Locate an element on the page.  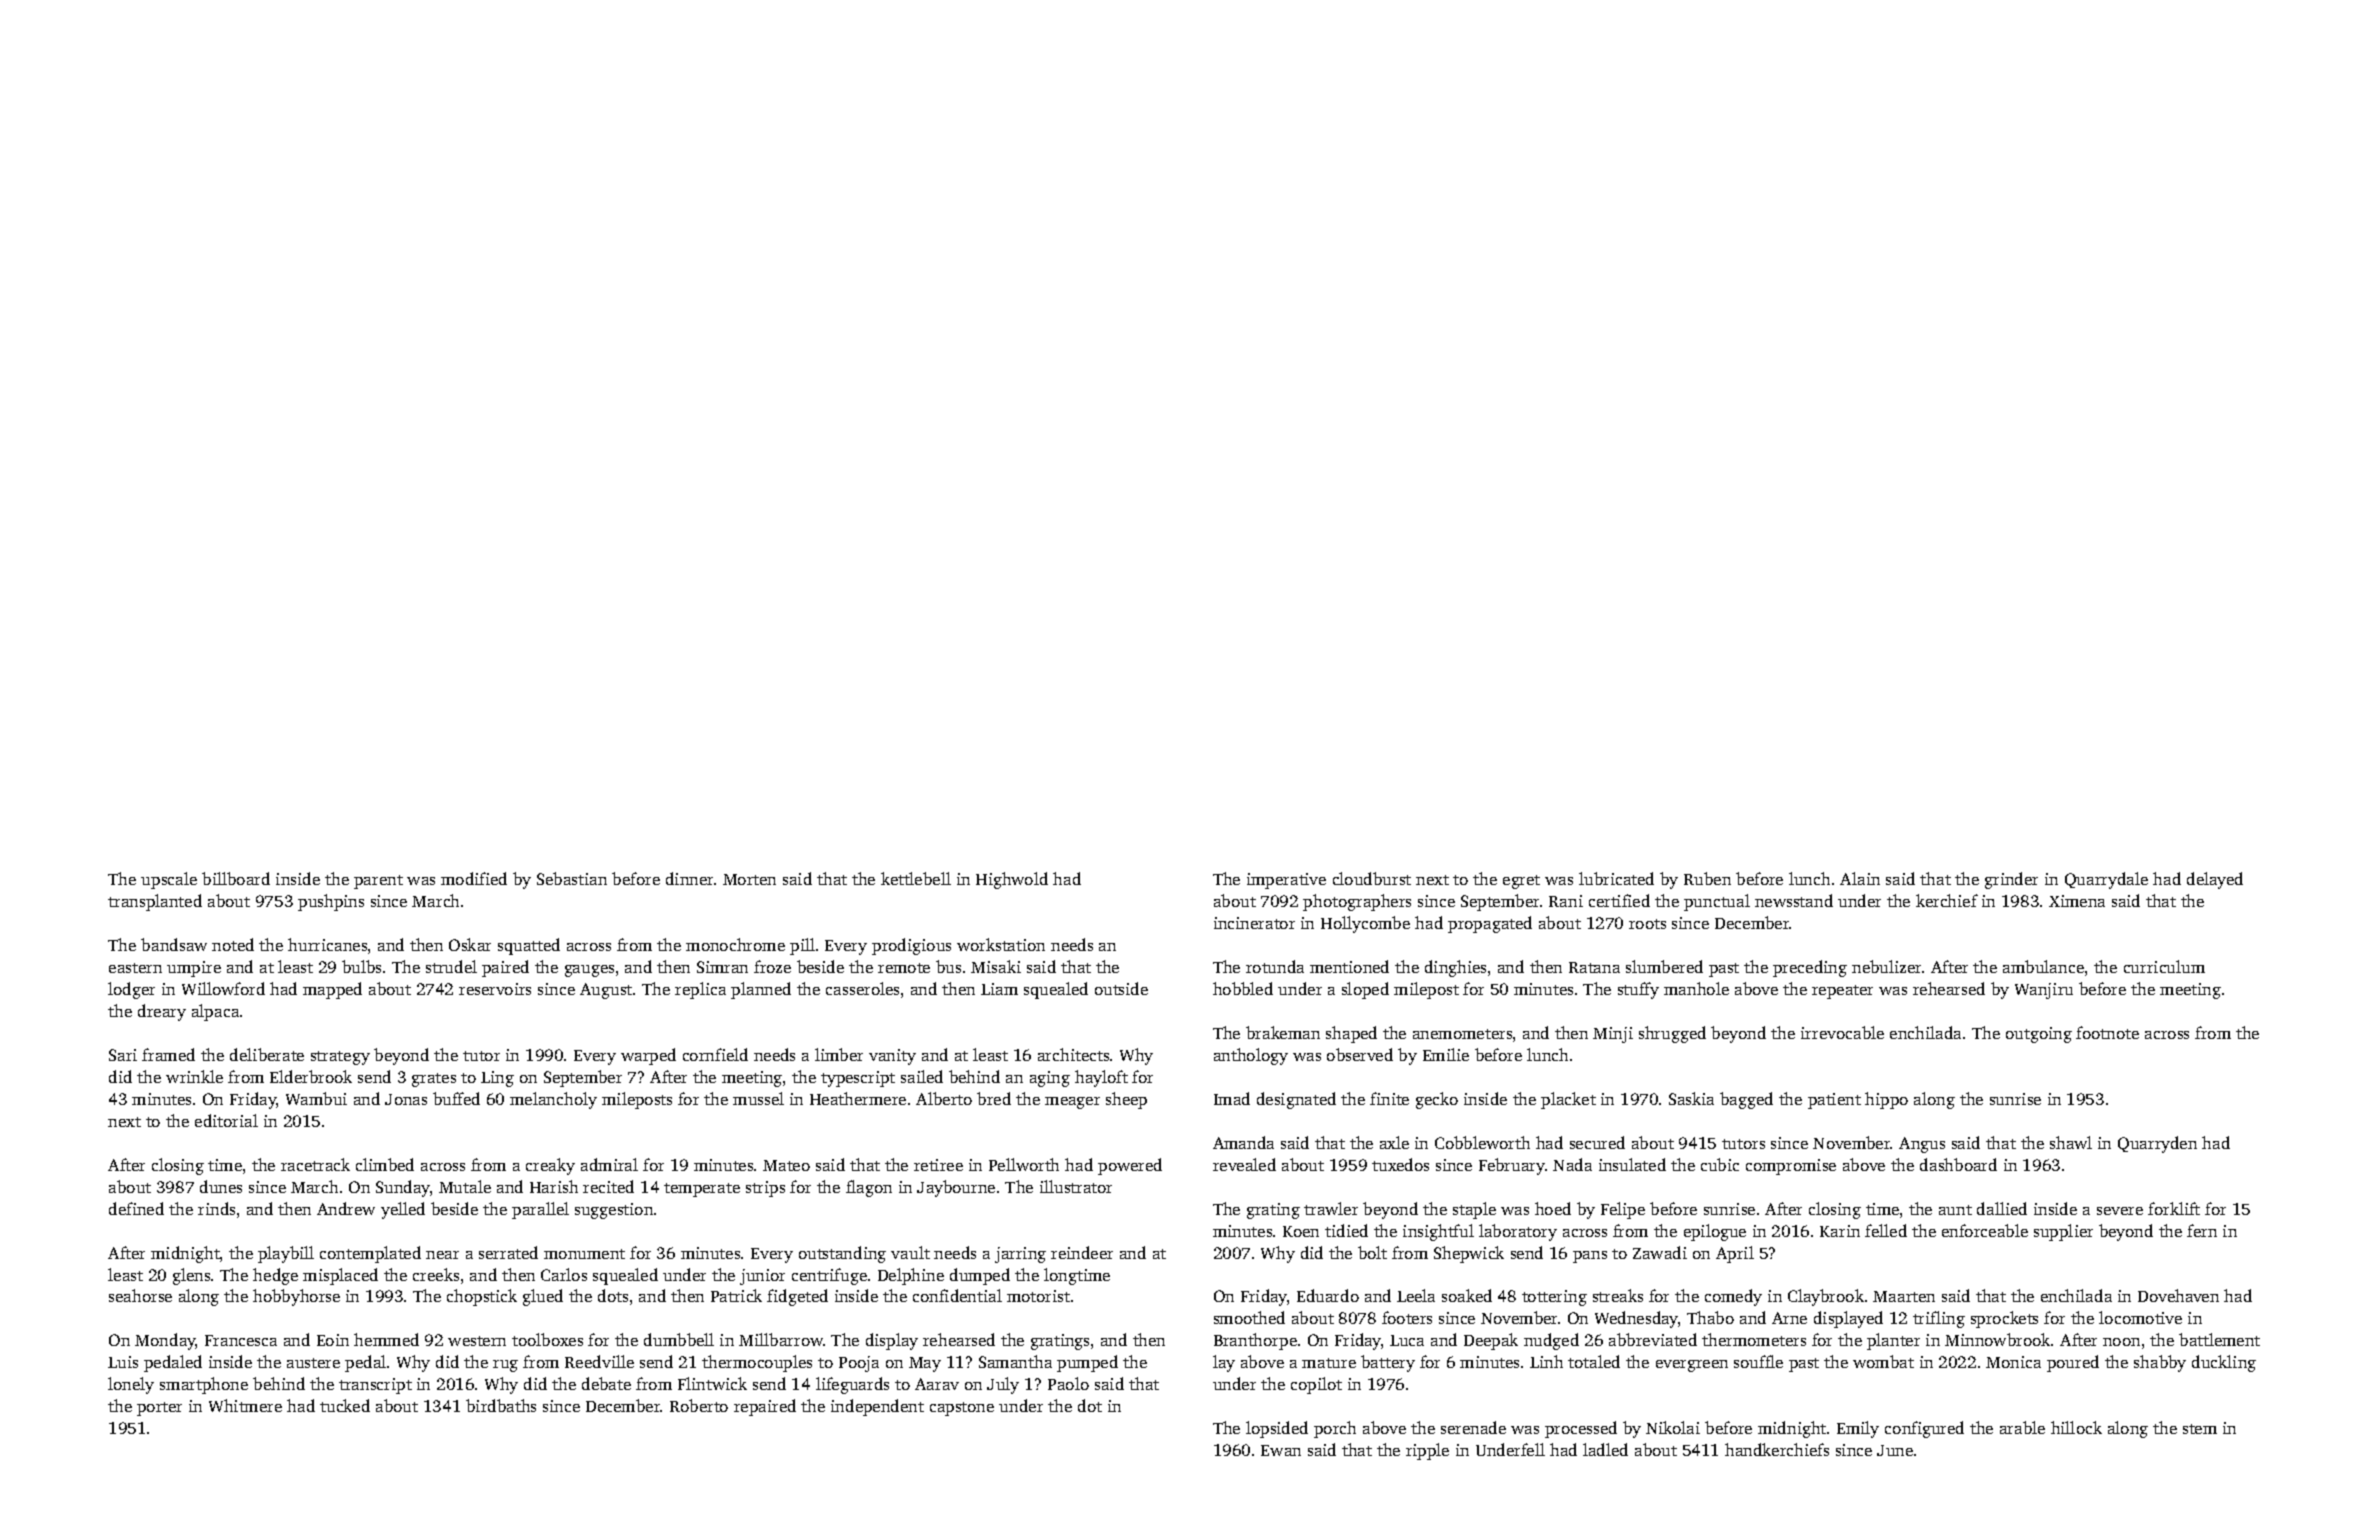
Quarrydale is located at coordinates (2106, 880).
